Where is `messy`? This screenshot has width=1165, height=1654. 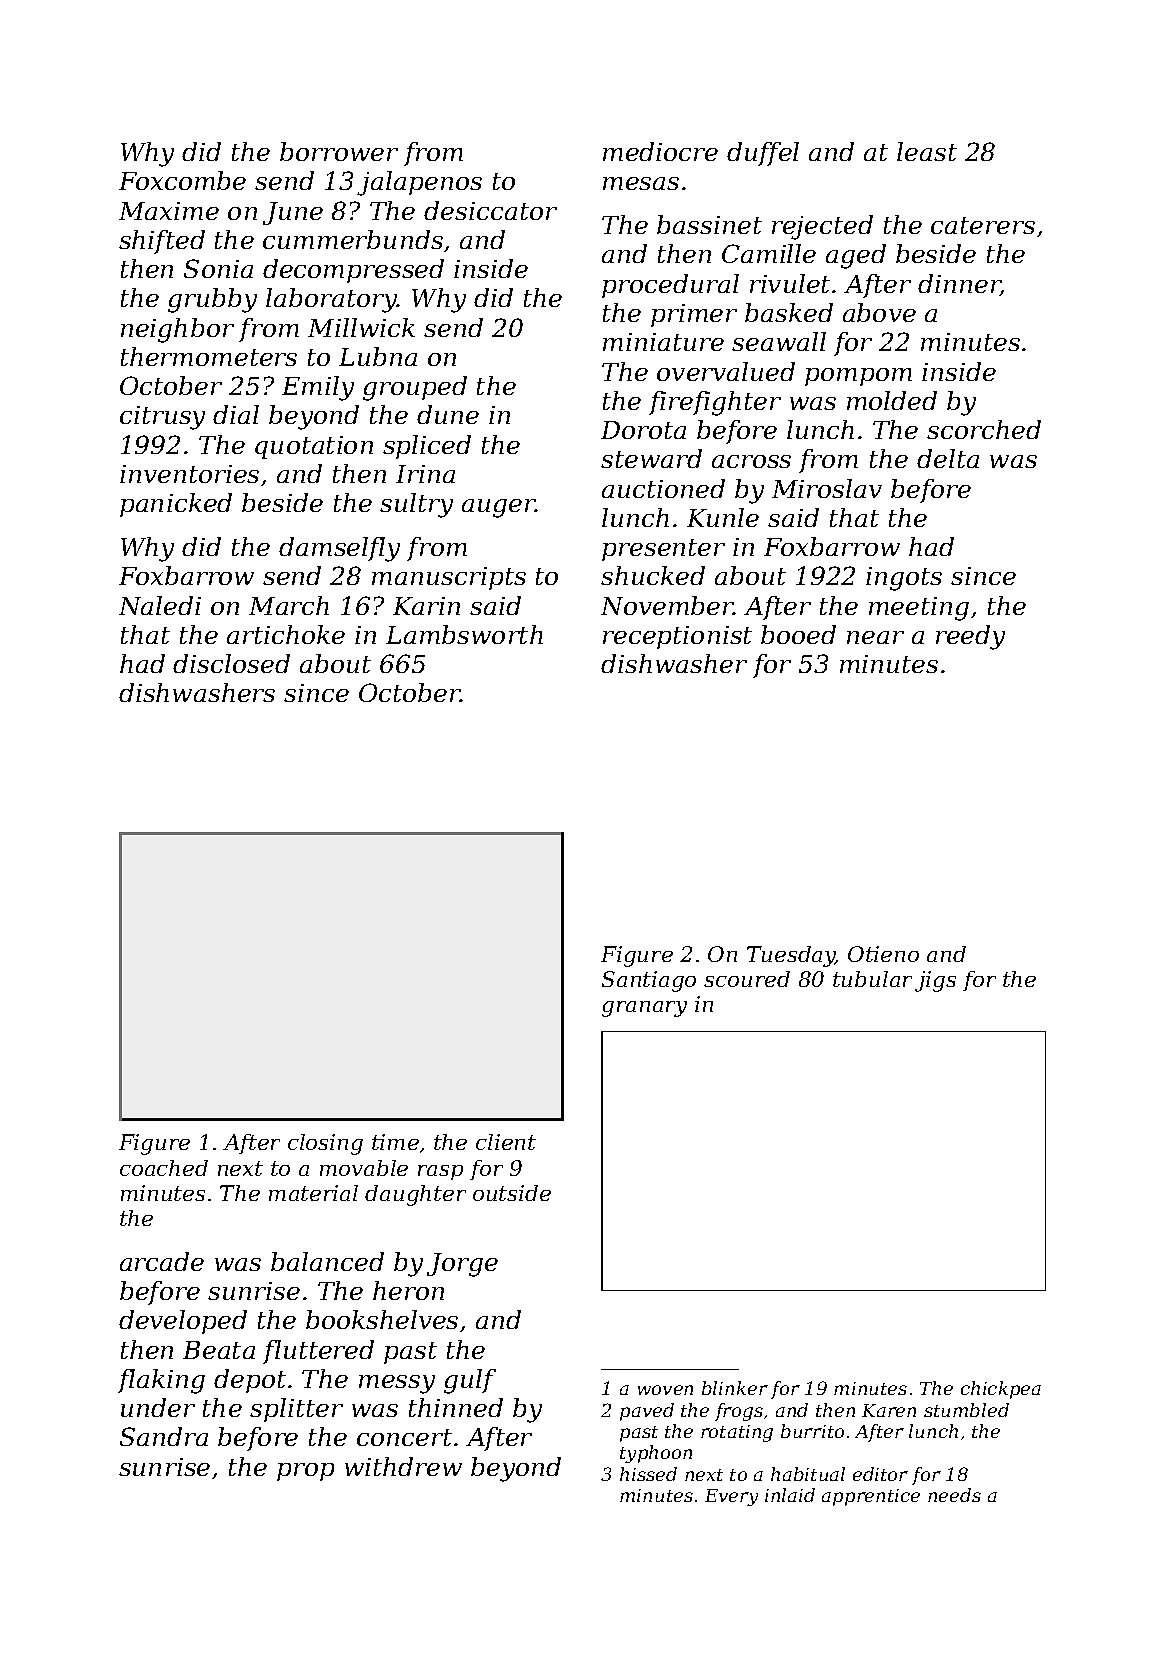
messy is located at coordinates (397, 1384).
